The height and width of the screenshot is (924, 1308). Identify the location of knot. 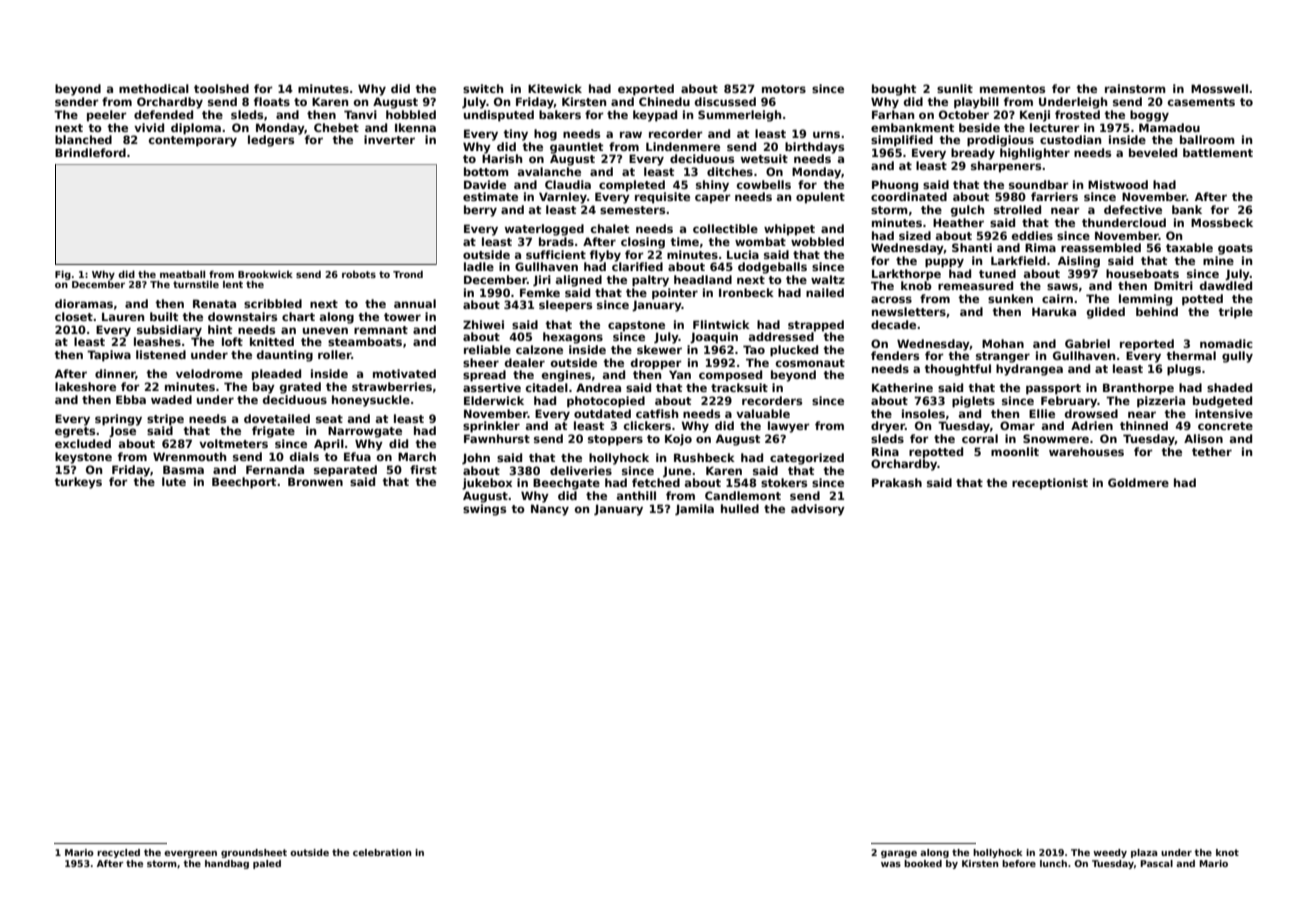
(1227, 852).
